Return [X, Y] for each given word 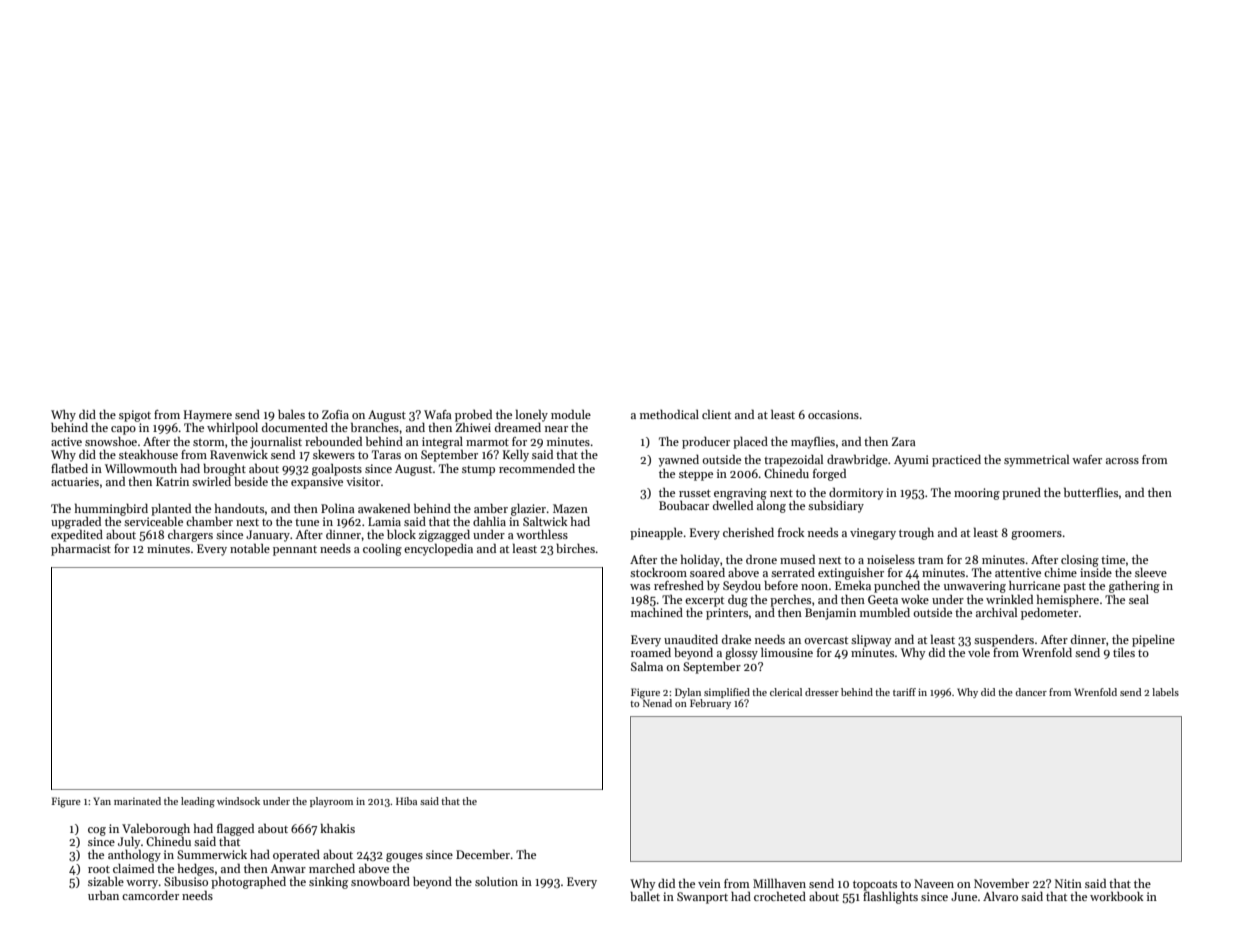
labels [1165, 692]
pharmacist [81, 550]
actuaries [75, 481]
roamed [651, 652]
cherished [748, 532]
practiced [956, 461]
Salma [647, 666]
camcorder [150, 895]
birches [575, 548]
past [1074, 587]
